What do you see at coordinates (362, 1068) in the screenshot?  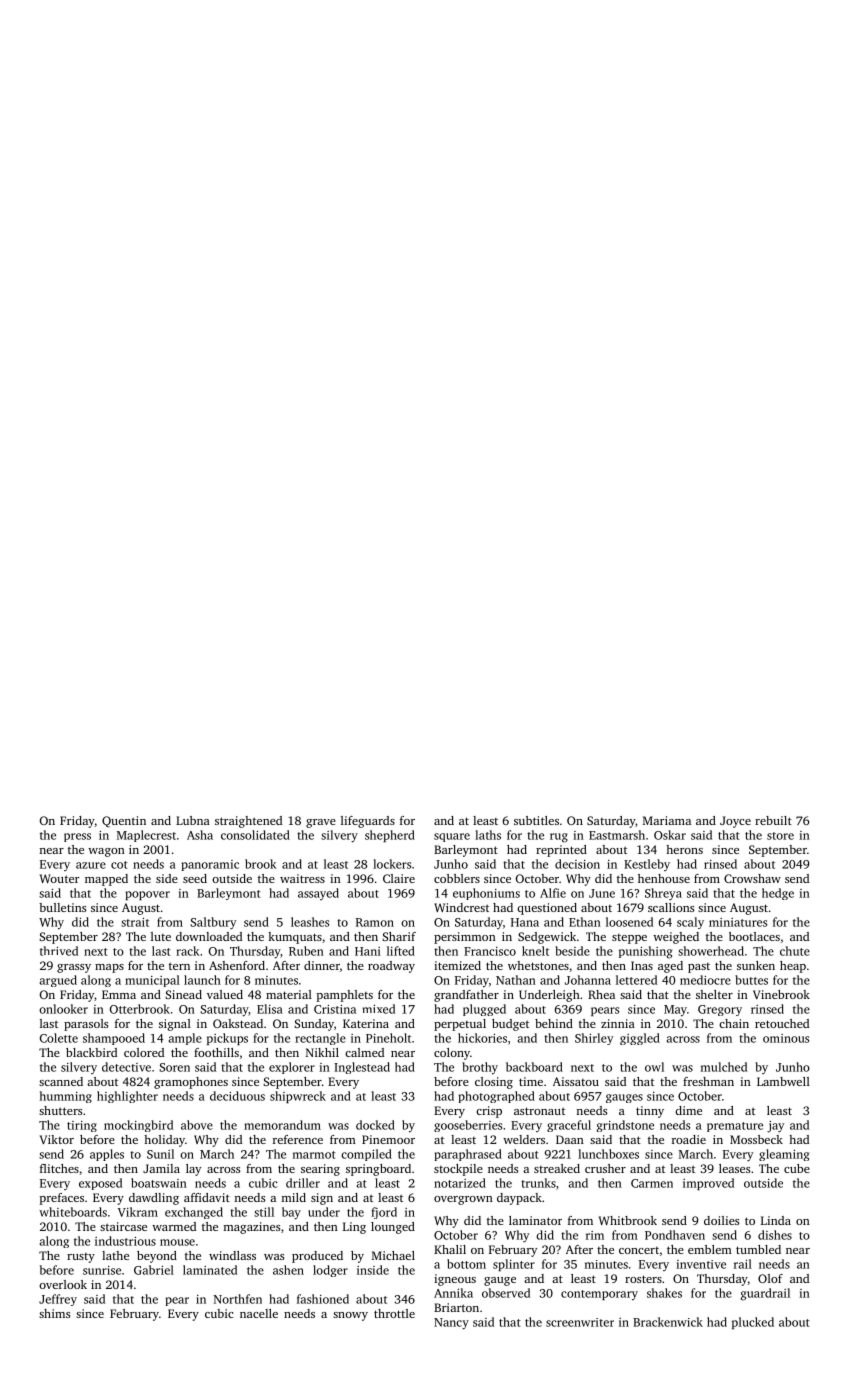 I see `Inglestead` at bounding box center [362, 1068].
